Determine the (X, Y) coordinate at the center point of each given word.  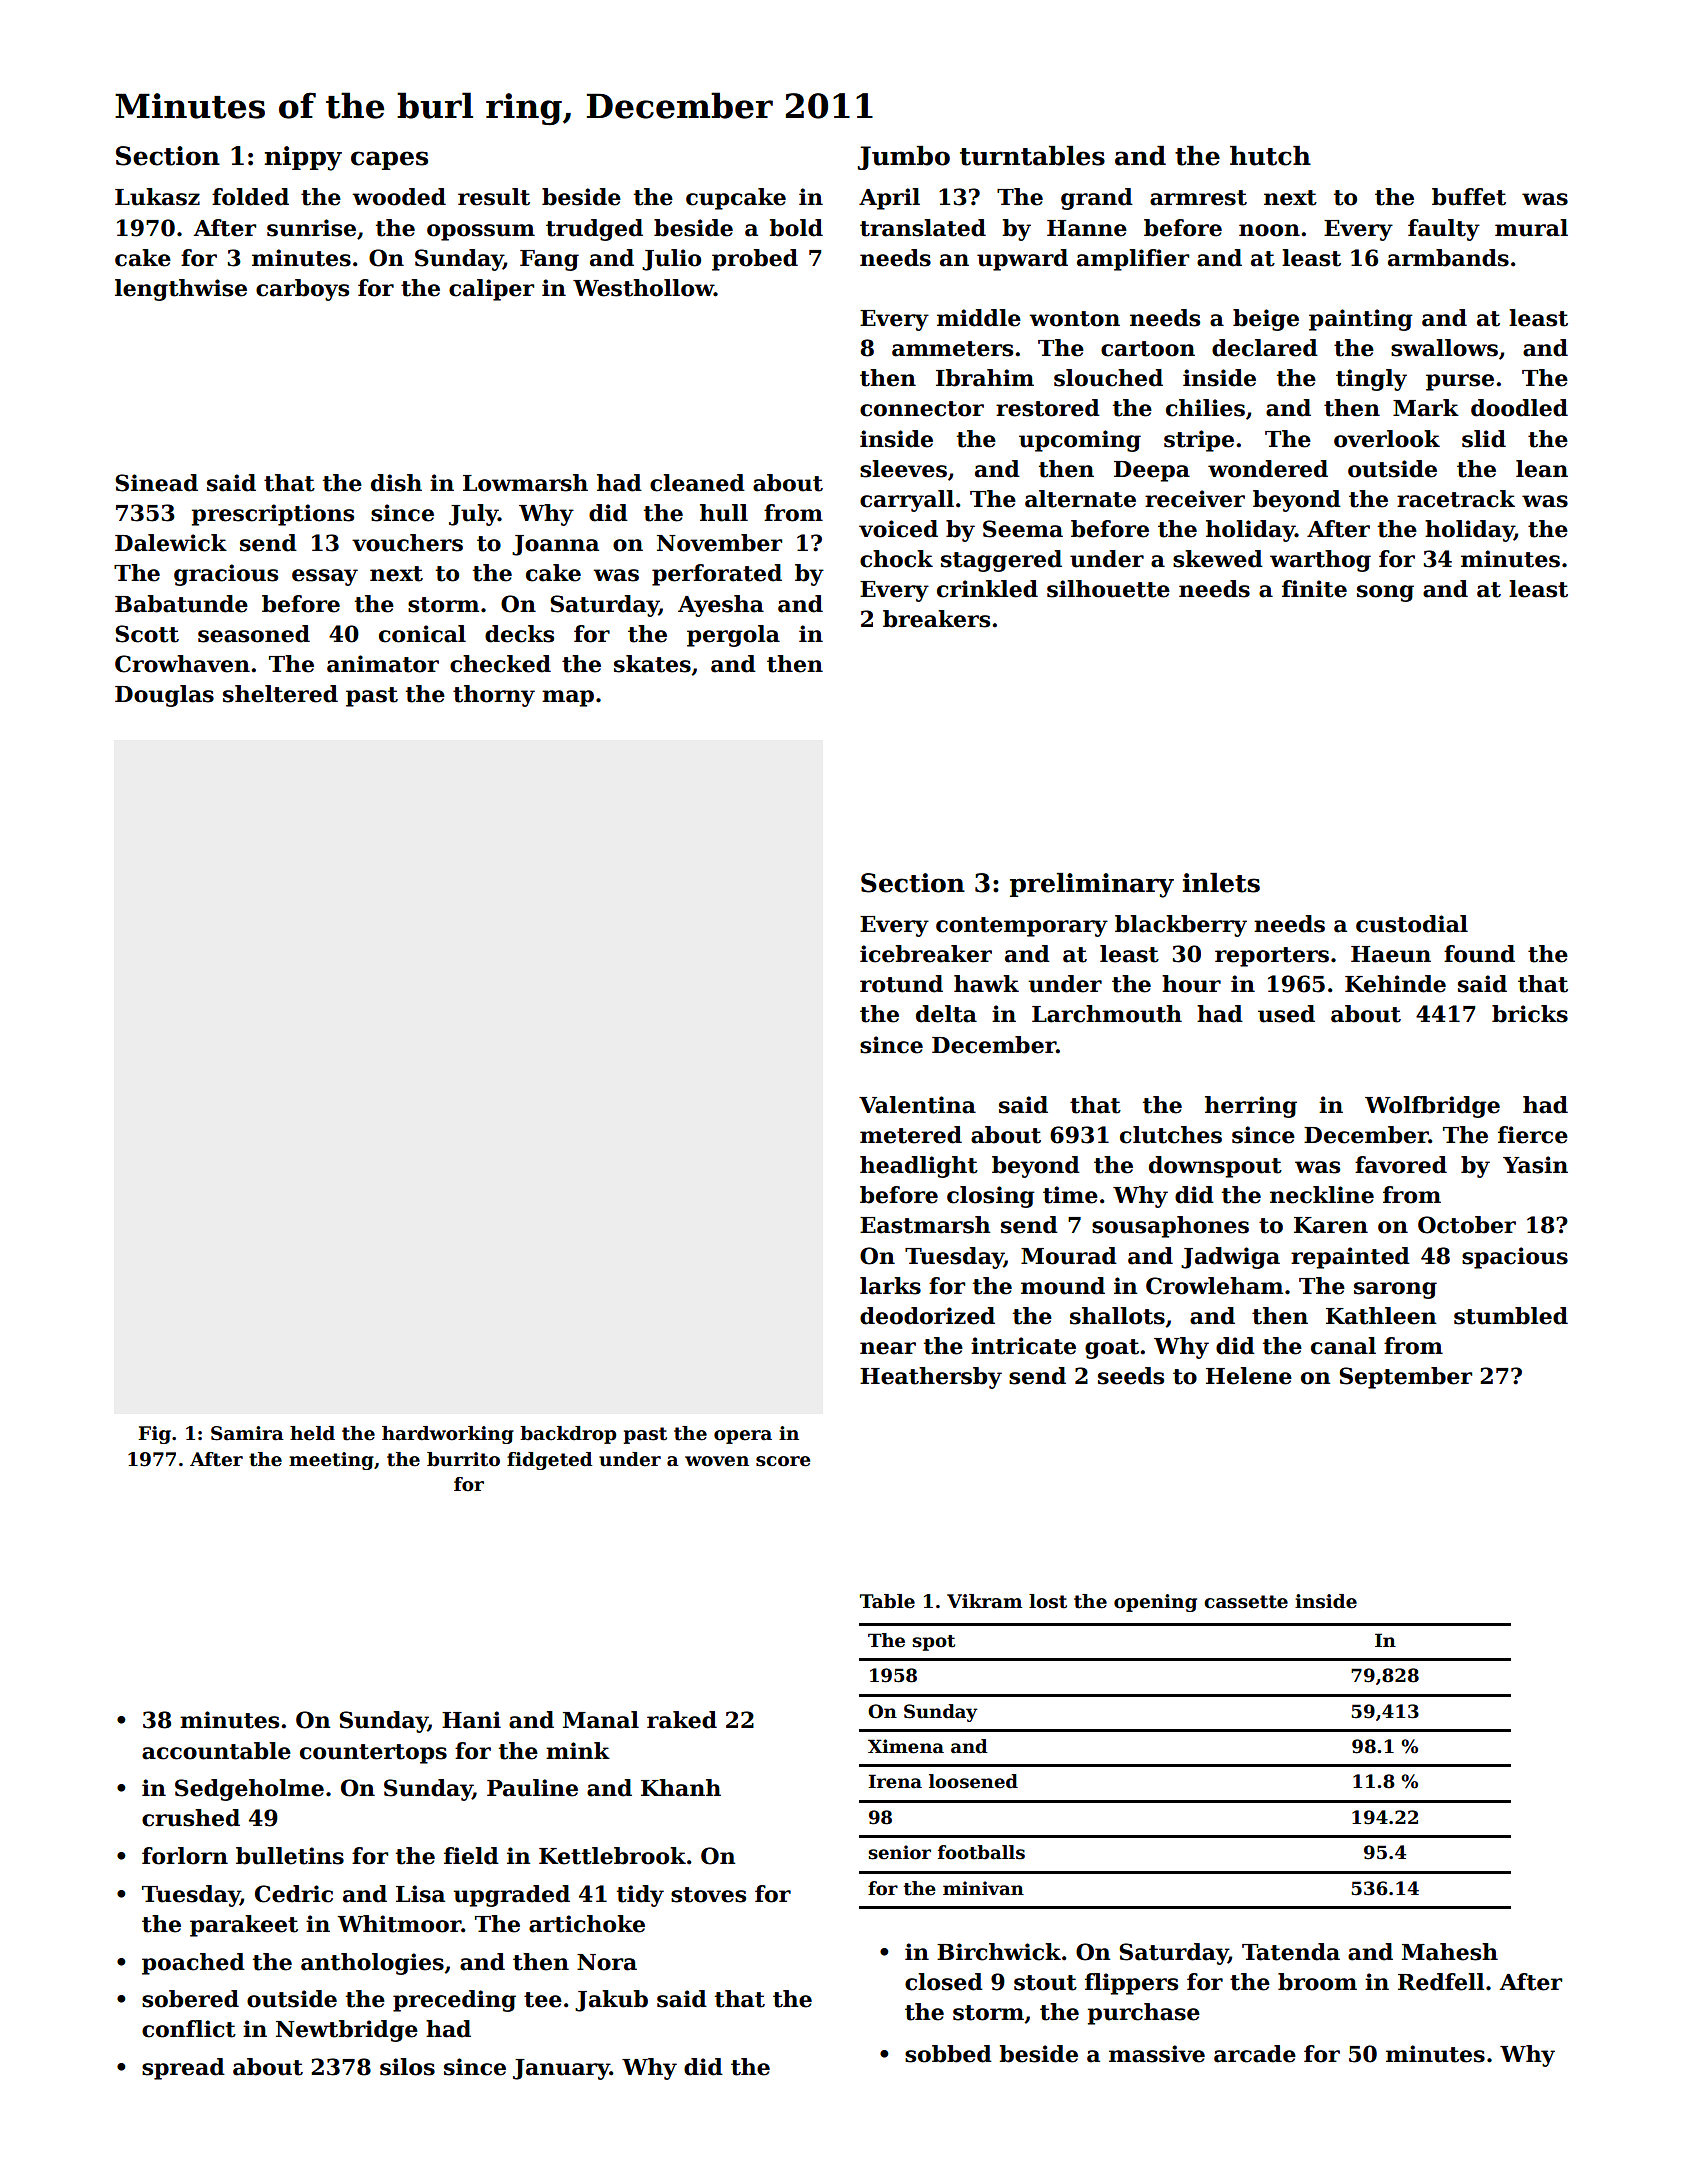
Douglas (164, 696)
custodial (1412, 924)
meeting (331, 1461)
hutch (1270, 156)
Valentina (917, 1105)
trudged (594, 230)
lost (1048, 1601)
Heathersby (931, 1378)
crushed (191, 1818)
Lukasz (157, 197)
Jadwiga (1230, 1258)
